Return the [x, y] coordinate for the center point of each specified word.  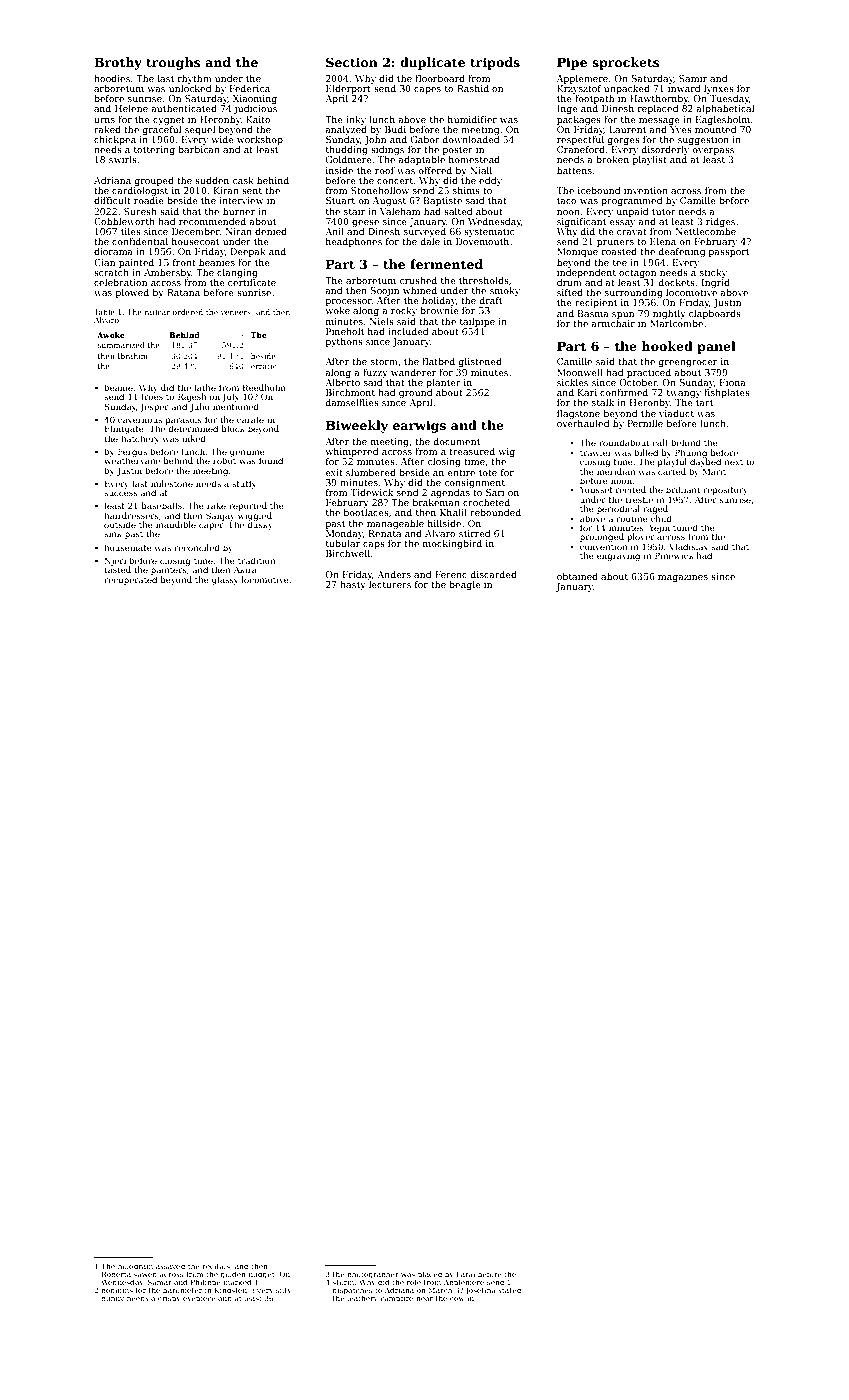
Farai [465, 1274]
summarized [121, 345]
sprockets [626, 63]
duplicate [432, 63]
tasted [117, 569]
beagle [465, 585]
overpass [713, 151]
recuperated [130, 580]
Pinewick [674, 555]
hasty [353, 585]
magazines [683, 577]
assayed [170, 1267]
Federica [250, 88]
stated [509, 1290]
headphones [354, 242]
